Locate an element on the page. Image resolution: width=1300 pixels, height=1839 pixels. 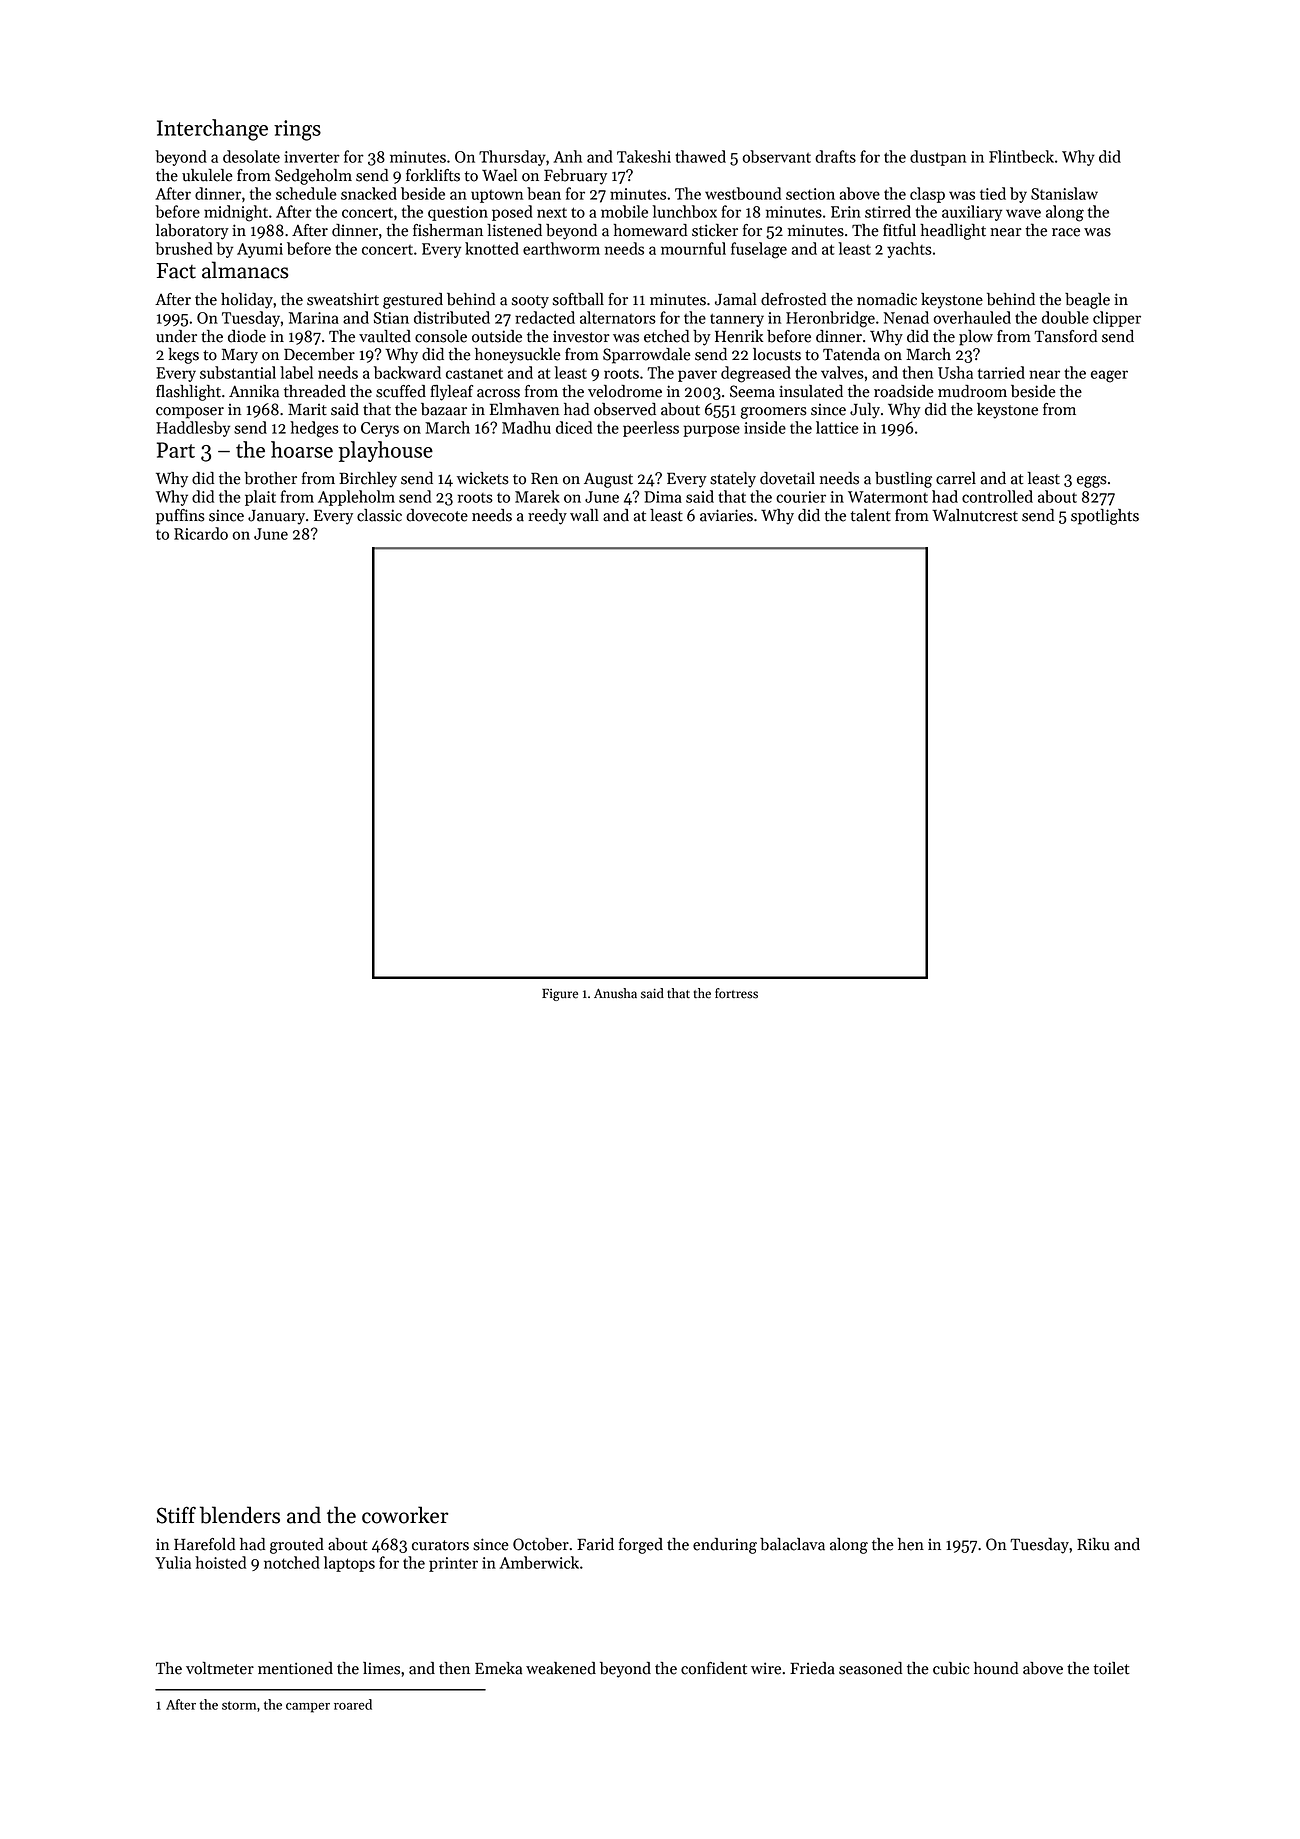
Walnutcrest is located at coordinates (975, 515).
